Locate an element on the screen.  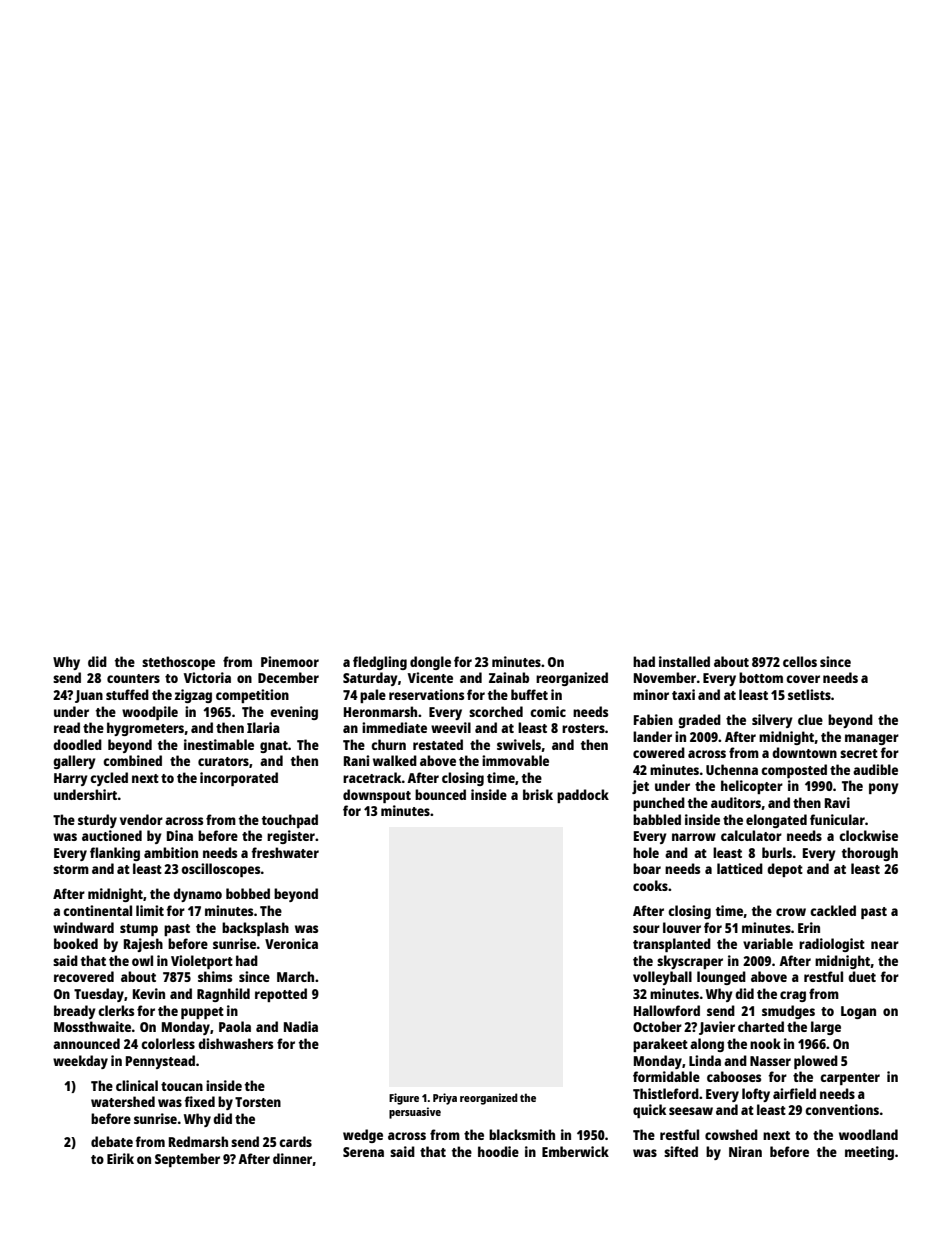
doodled is located at coordinates (77, 744).
